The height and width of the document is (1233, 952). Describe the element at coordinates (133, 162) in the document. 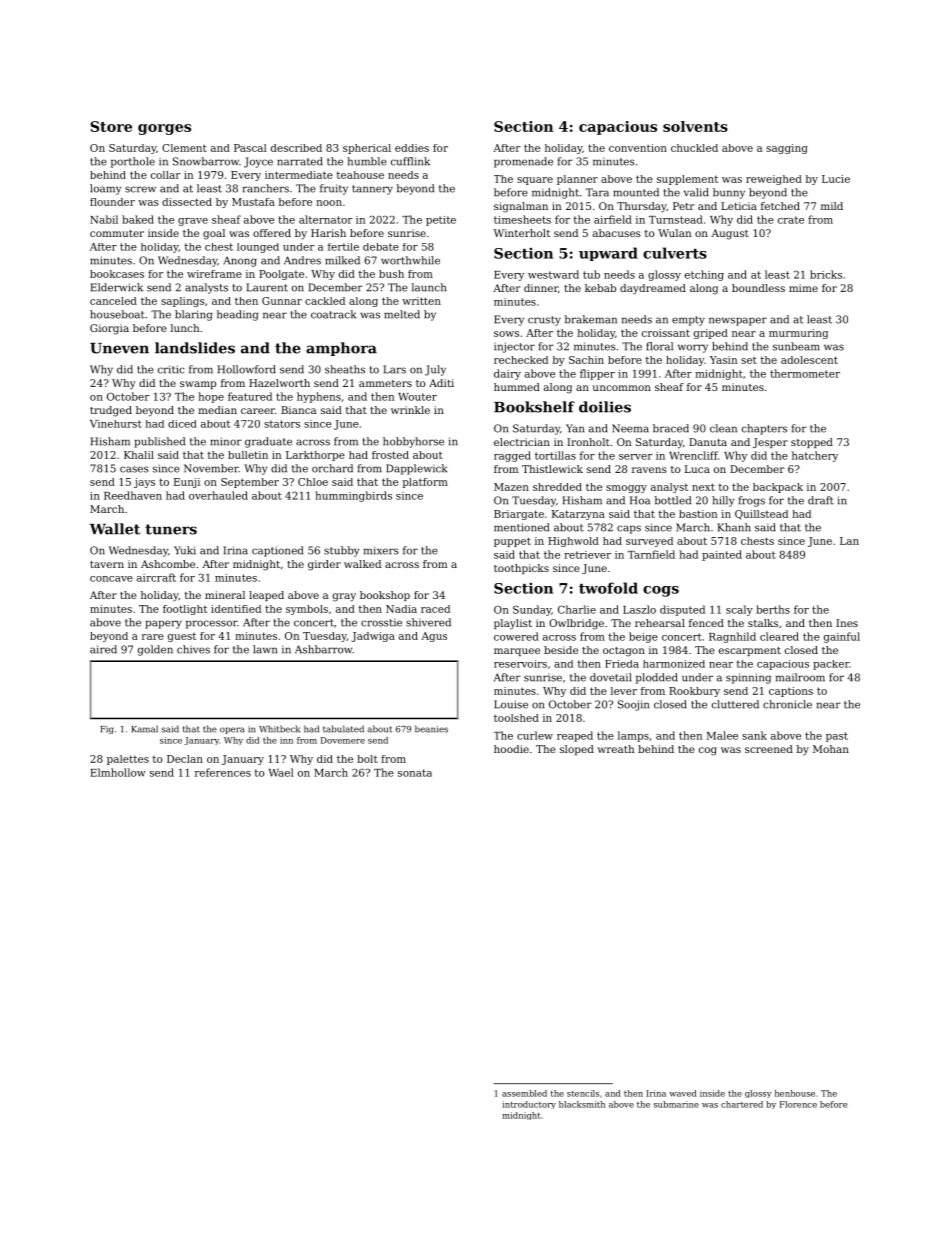

I see `porthole` at that location.
